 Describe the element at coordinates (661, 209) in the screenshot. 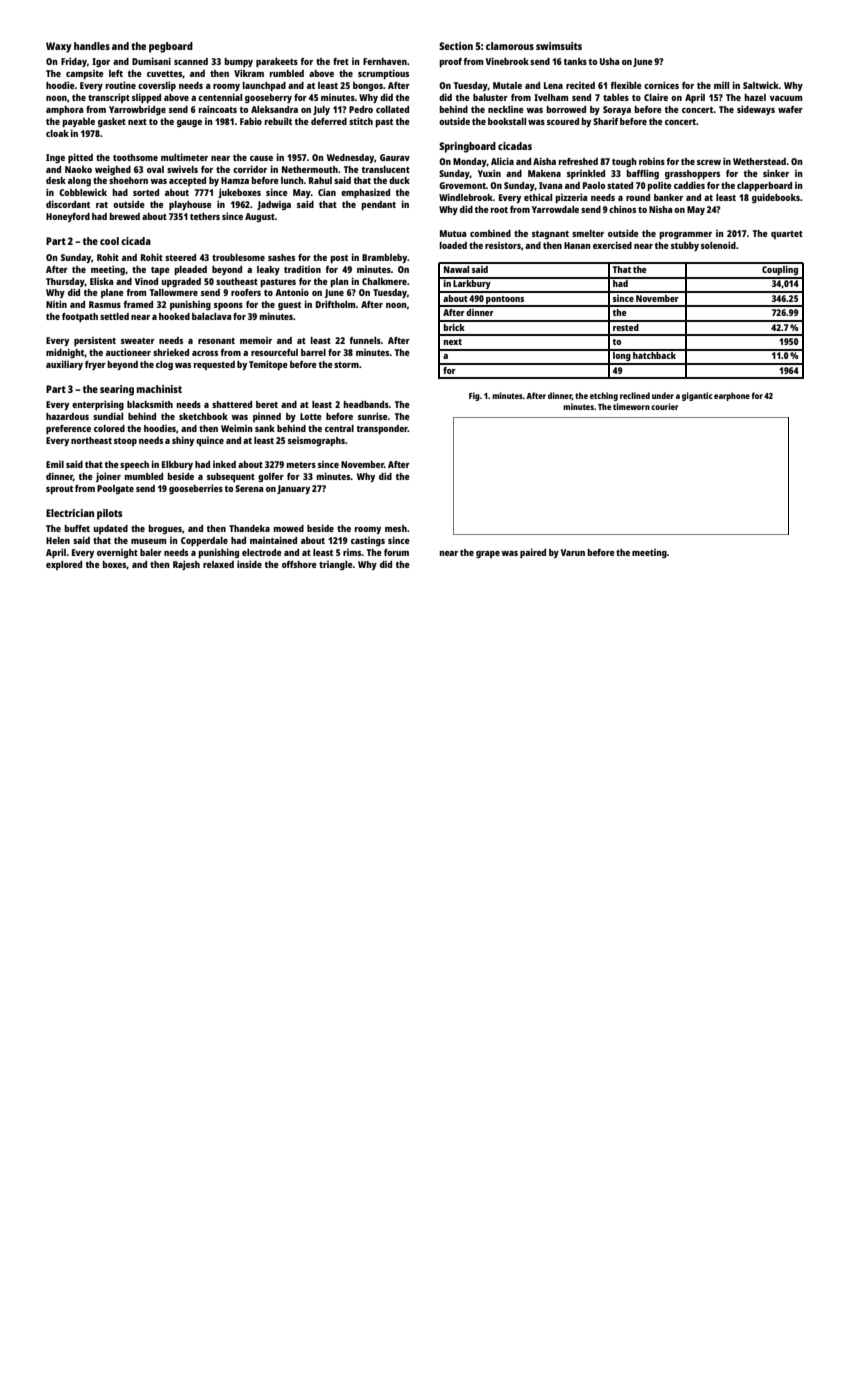

I see `Nisha` at that location.
